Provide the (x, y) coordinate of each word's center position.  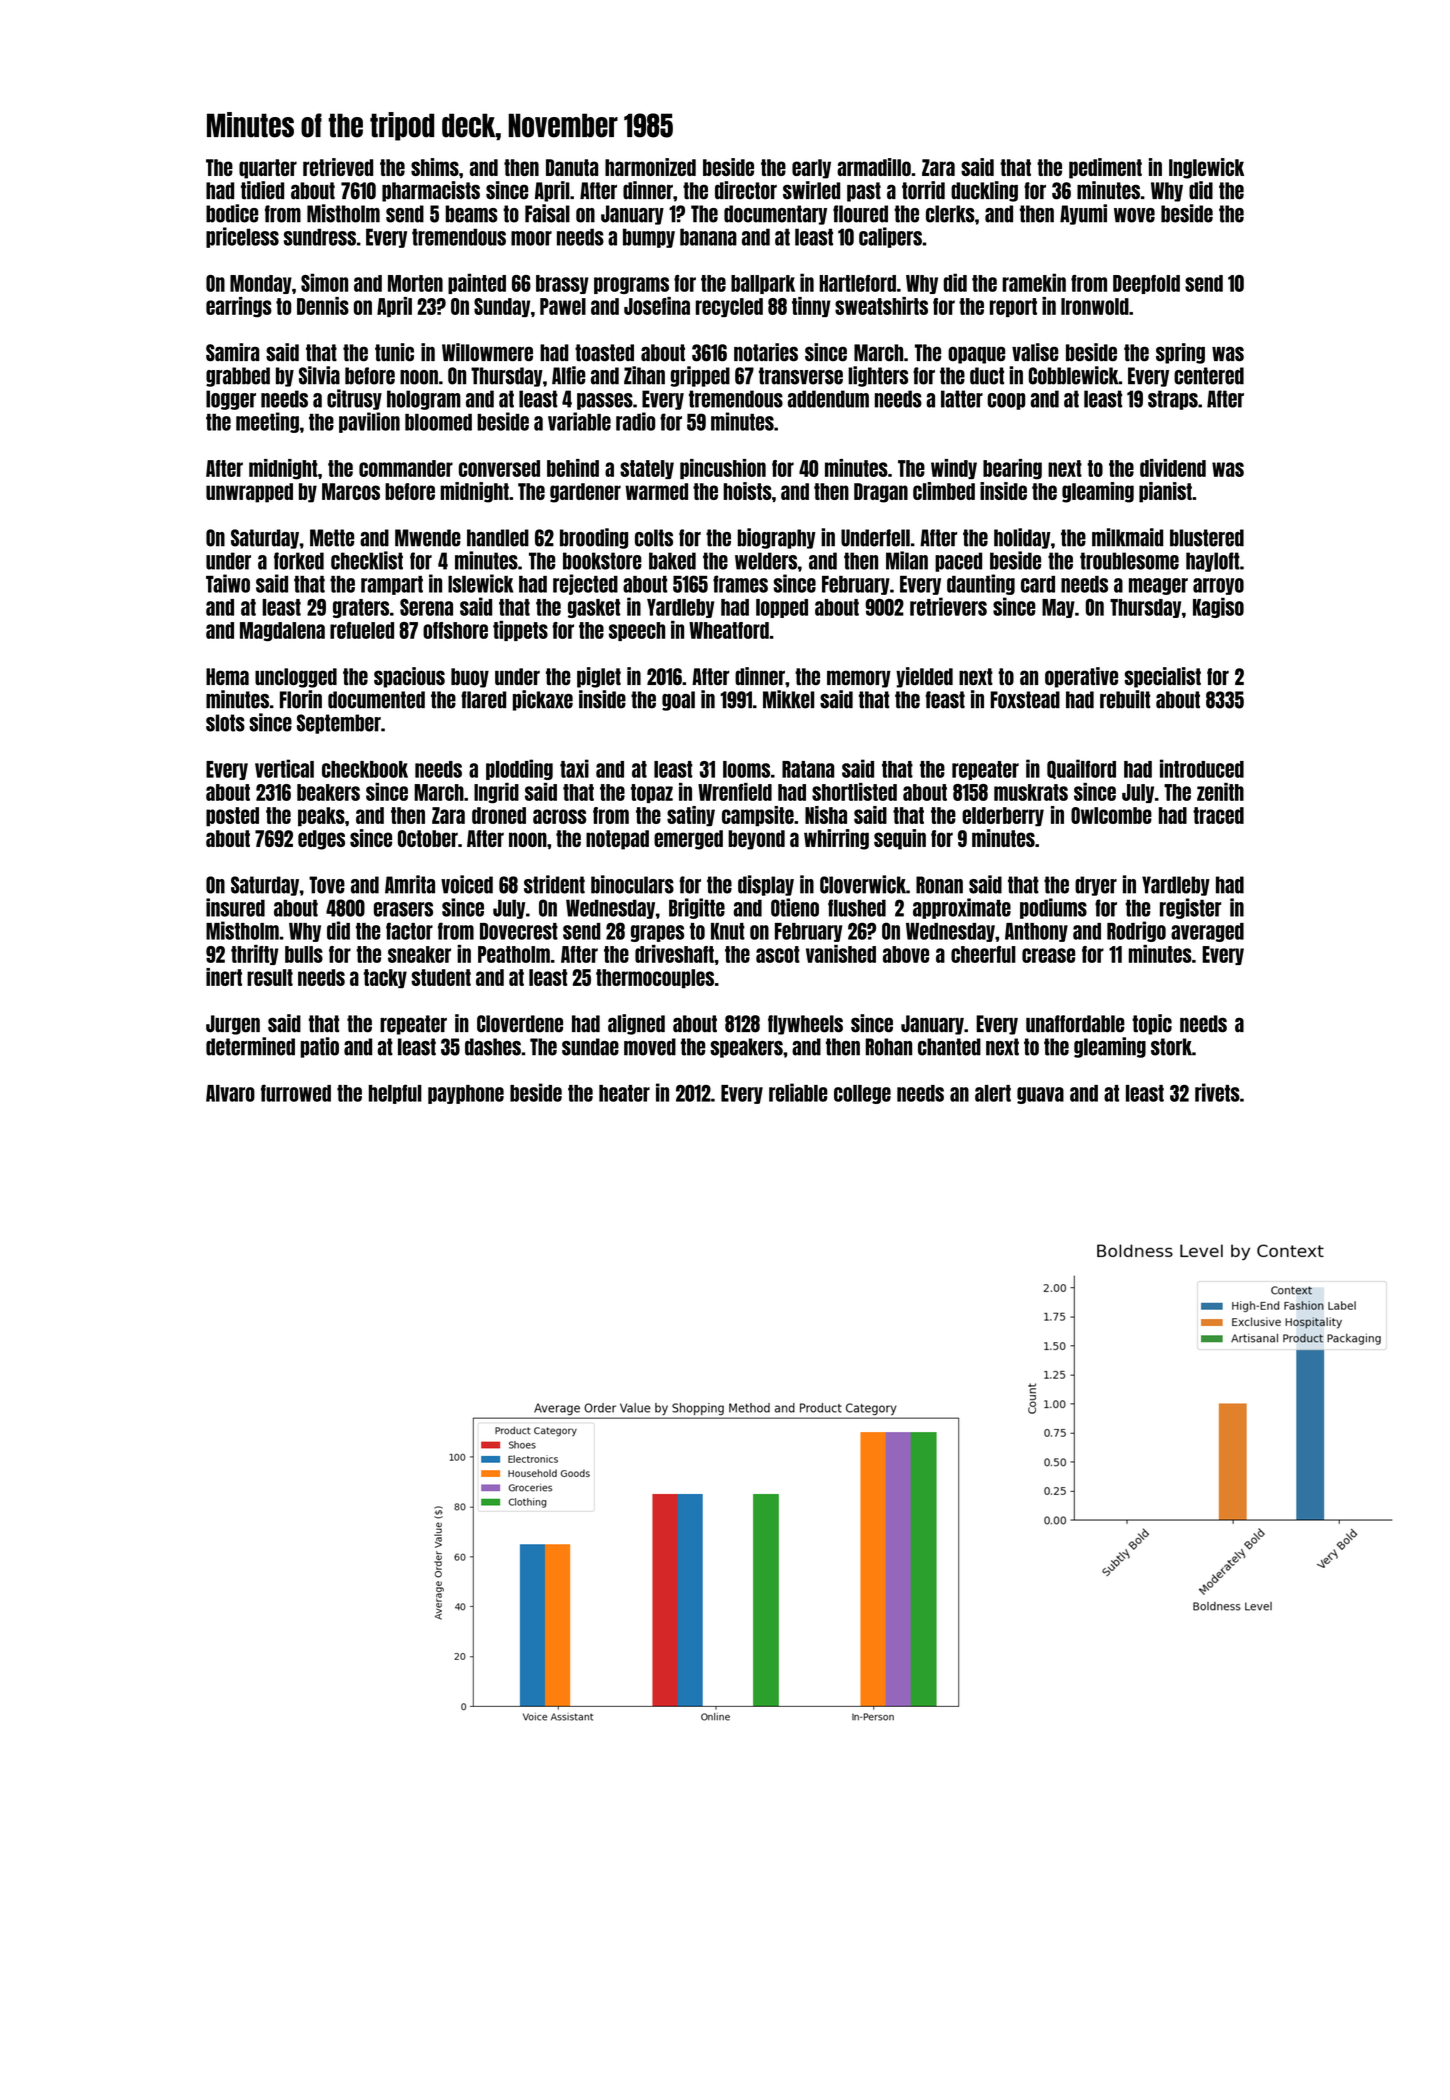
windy (954, 469)
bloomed (438, 422)
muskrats (1031, 792)
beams (472, 214)
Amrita (410, 884)
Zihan (644, 375)
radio (635, 421)
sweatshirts (881, 306)
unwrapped (249, 493)
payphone (466, 1094)
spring (1180, 353)
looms (746, 769)
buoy (470, 678)
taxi (574, 768)
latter (962, 399)
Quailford (1081, 769)
